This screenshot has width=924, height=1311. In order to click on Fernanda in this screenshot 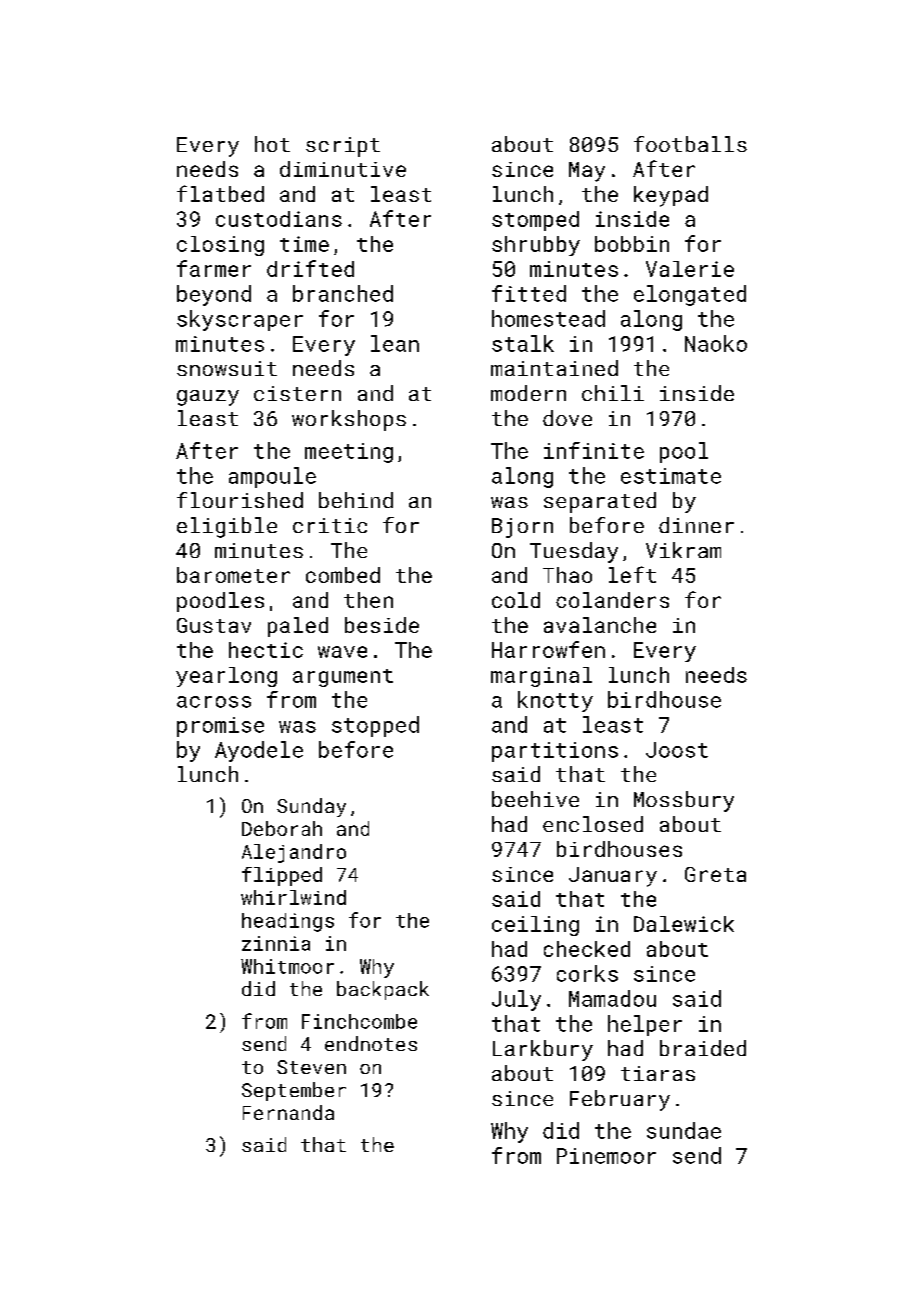, I will do `click(288, 1112)`.
